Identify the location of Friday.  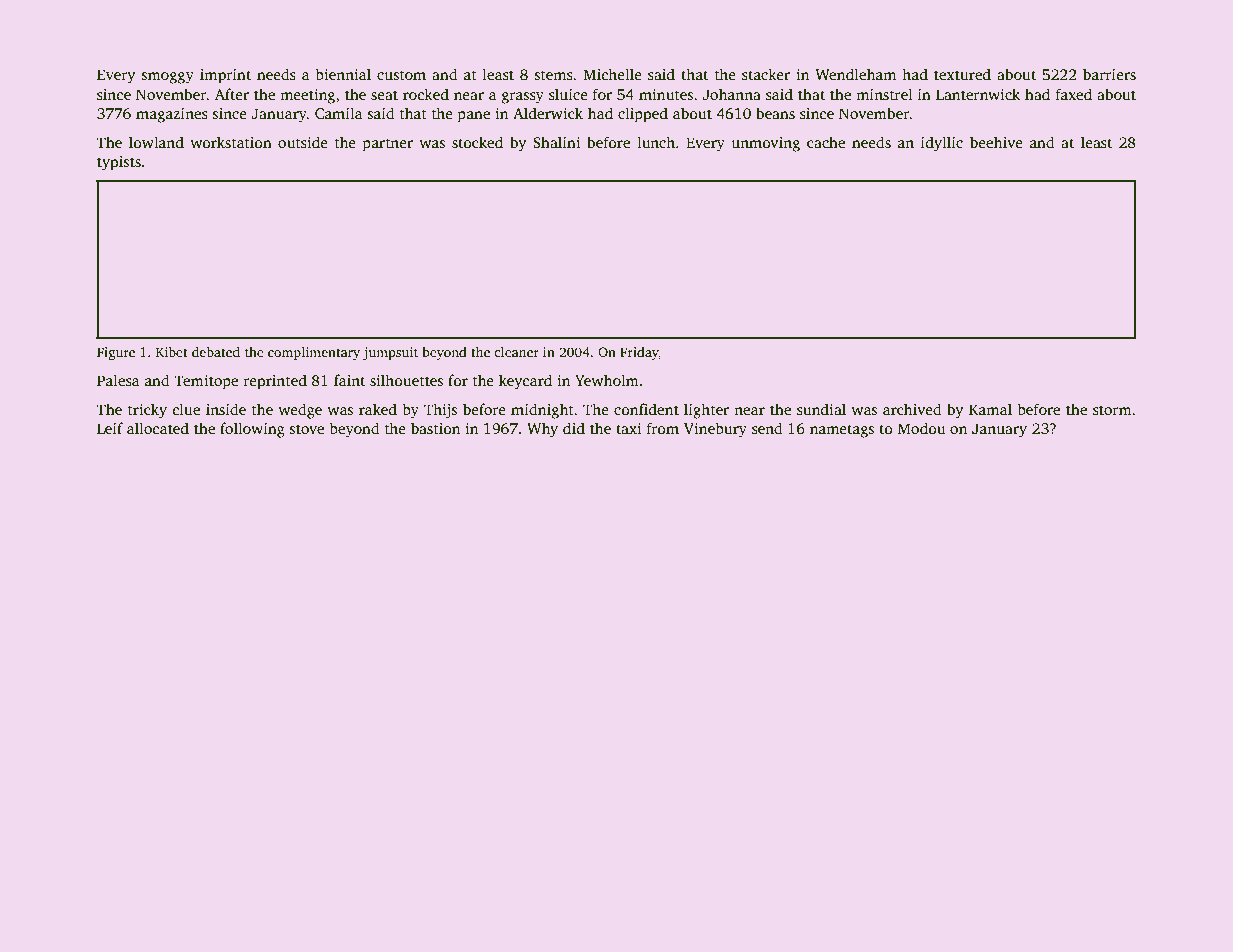
(639, 353).
